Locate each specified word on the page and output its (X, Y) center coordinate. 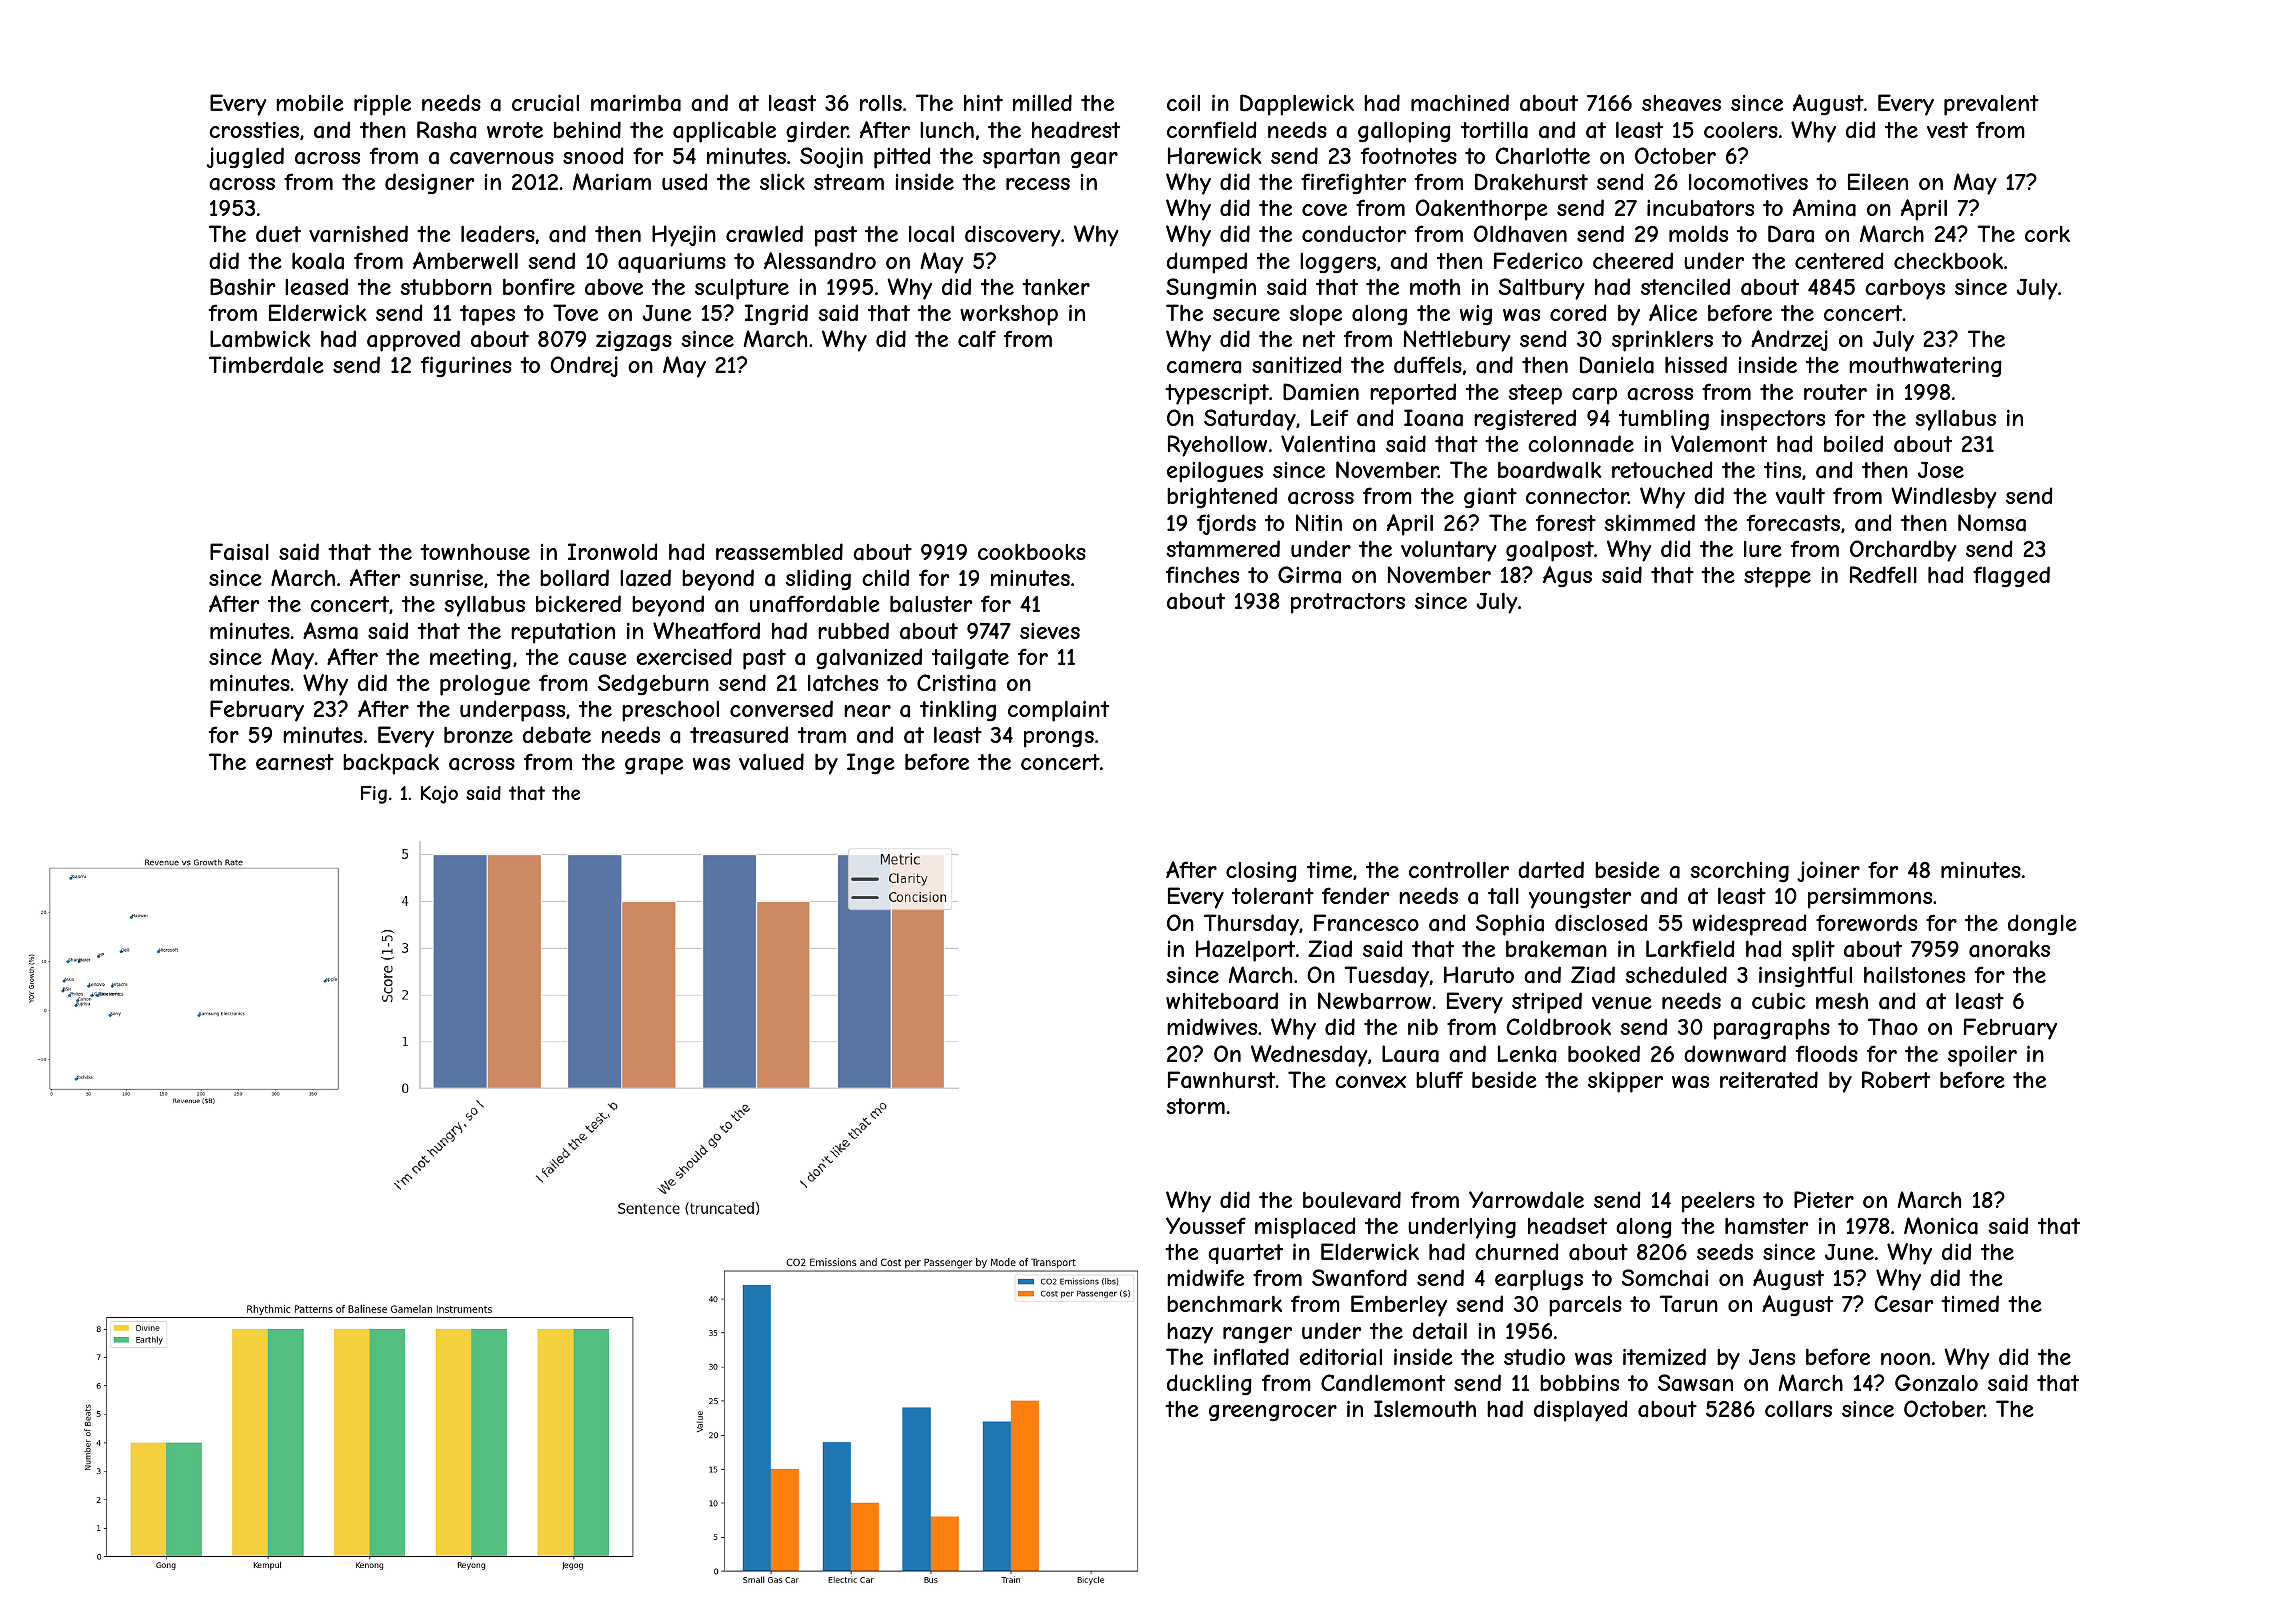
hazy (1190, 1333)
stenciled (1685, 286)
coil (1183, 102)
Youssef (1206, 1225)
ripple (382, 105)
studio (1534, 1356)
